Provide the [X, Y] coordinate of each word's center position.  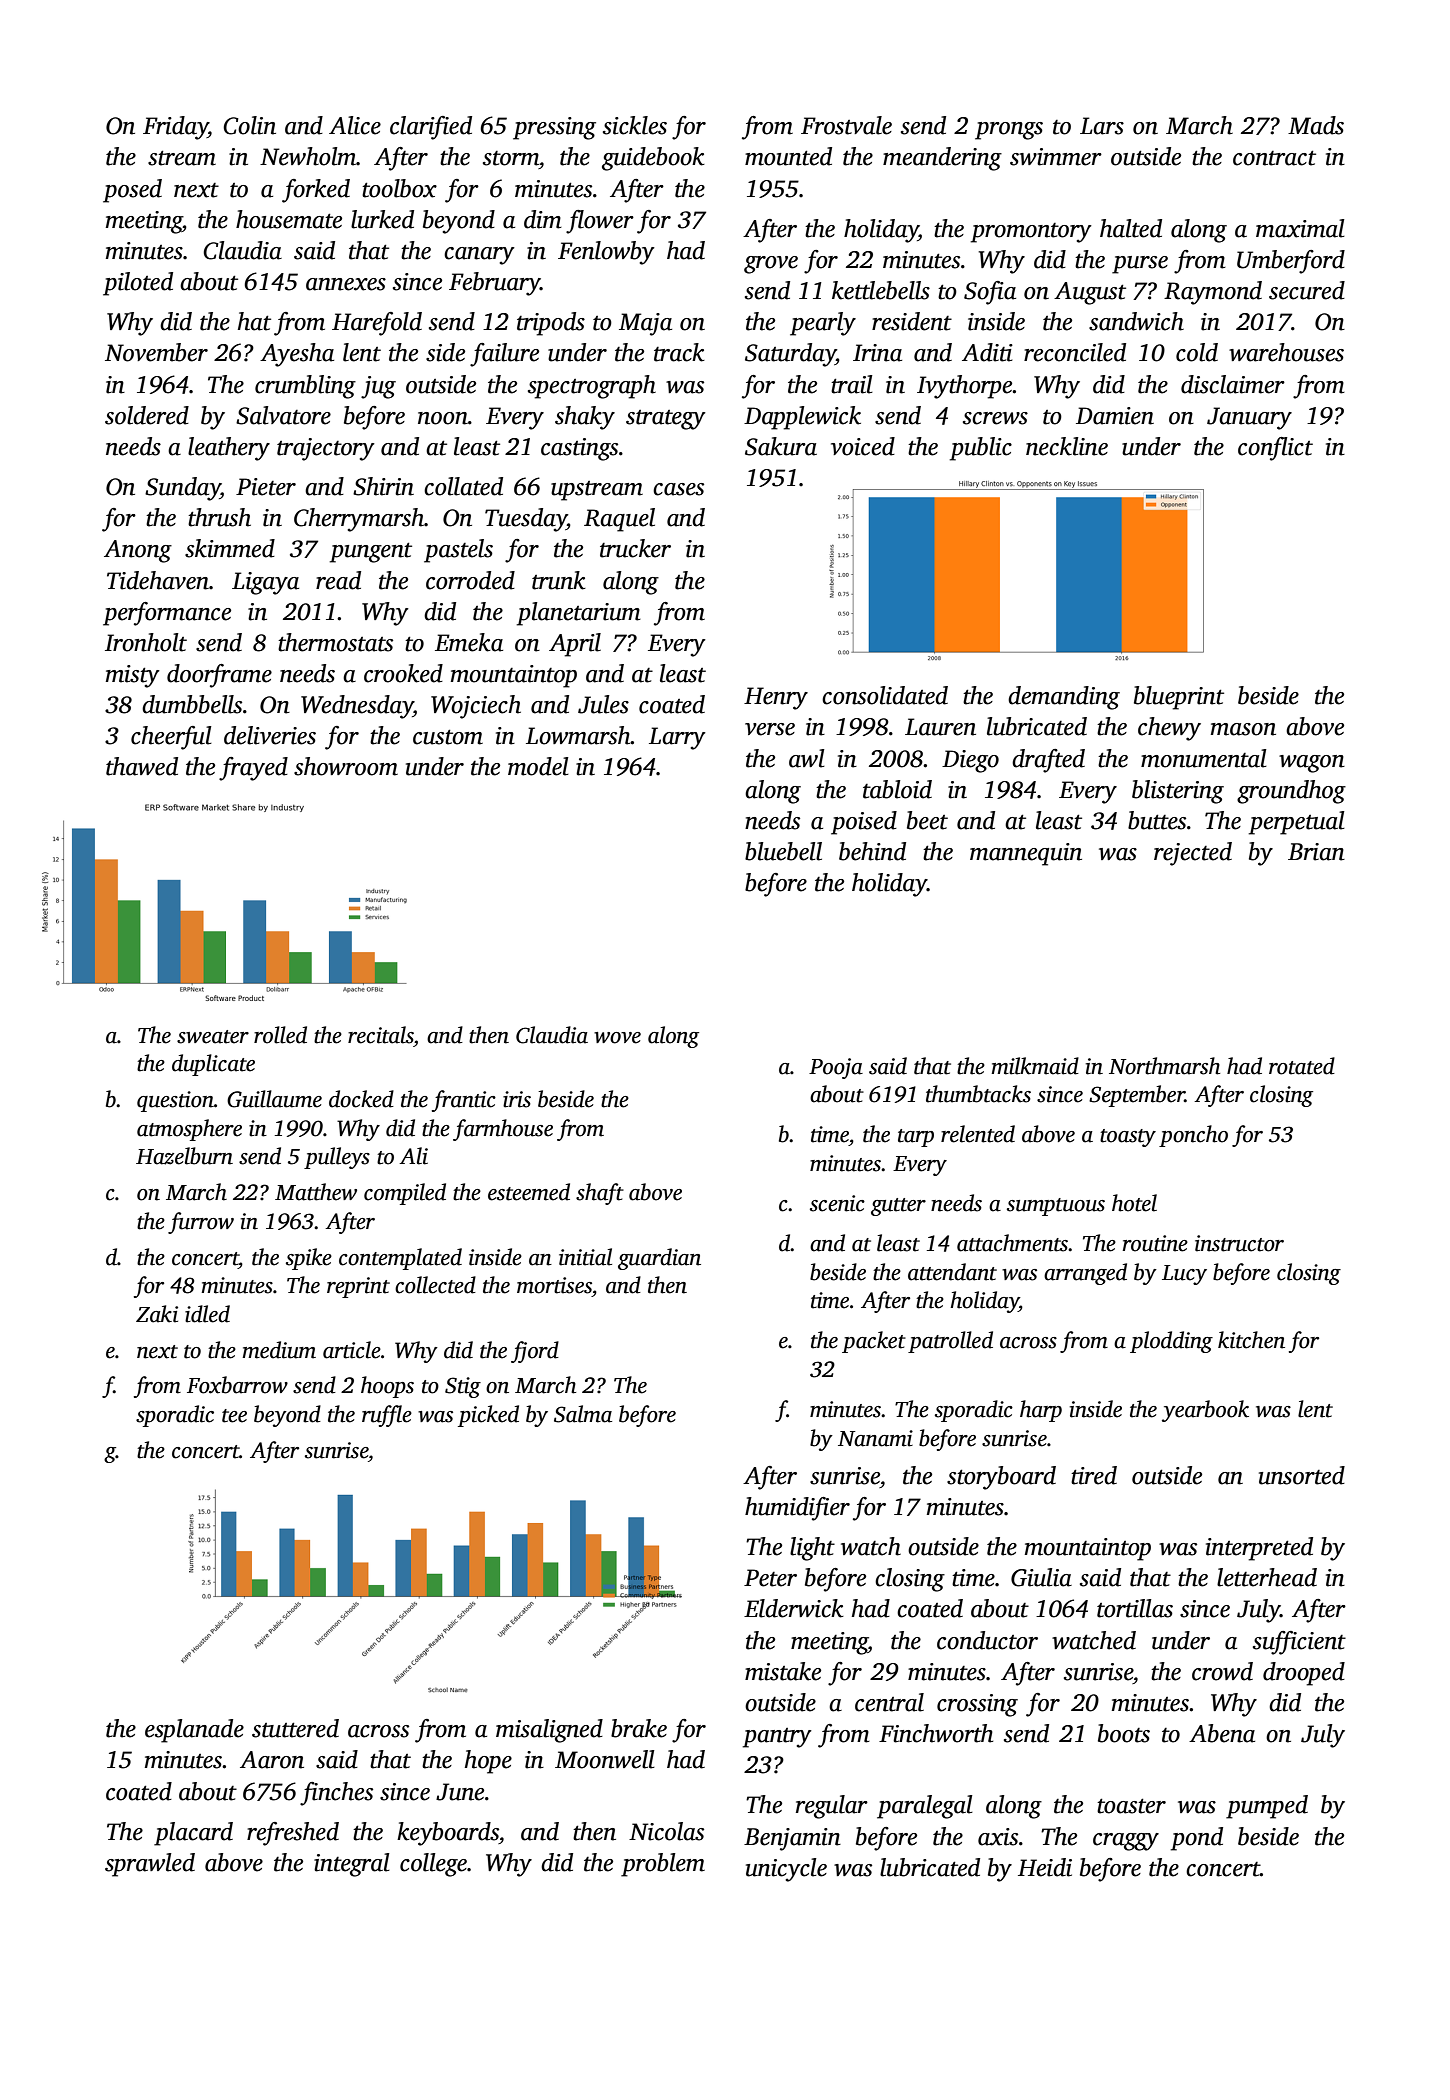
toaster [1131, 1806]
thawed [142, 766]
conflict [1275, 449]
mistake [783, 1671]
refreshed [293, 1834]
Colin [249, 125]
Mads [1316, 125]
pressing [554, 128]
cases [678, 489]
